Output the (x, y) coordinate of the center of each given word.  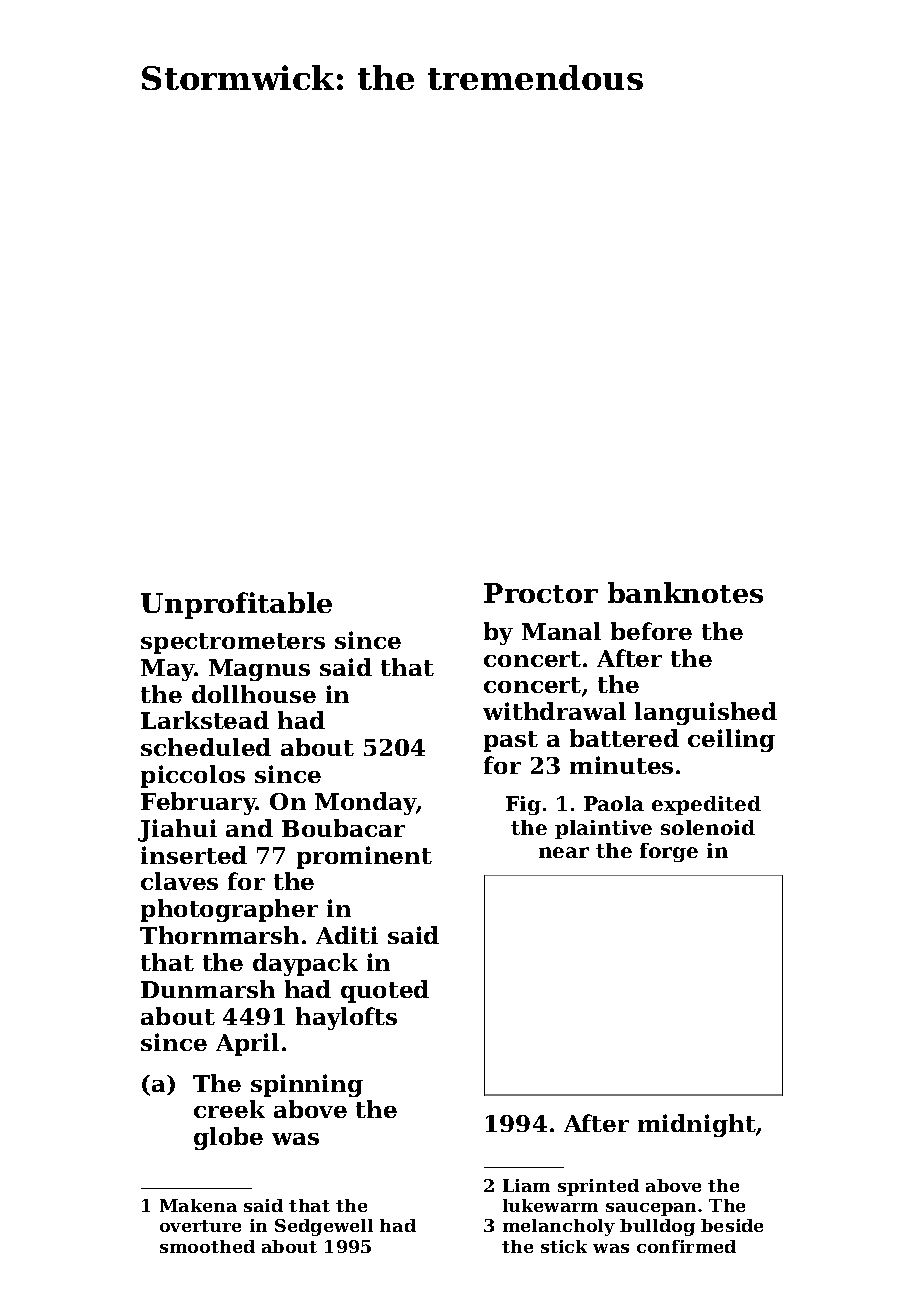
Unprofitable (236, 605)
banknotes (685, 592)
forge (669, 852)
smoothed (207, 1246)
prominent (364, 857)
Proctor (541, 593)
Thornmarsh (219, 935)
